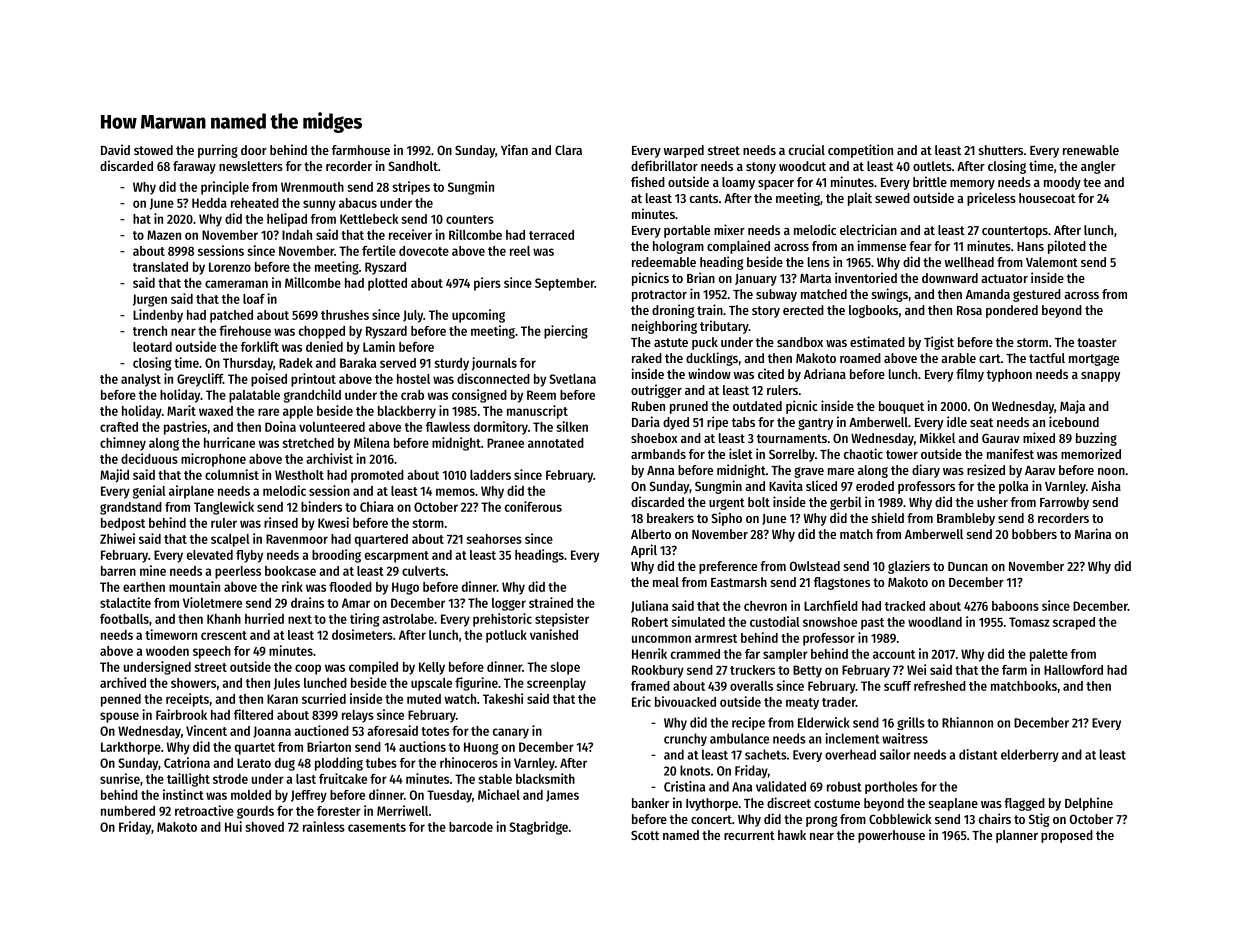 This screenshot has width=1233, height=952. I want to click on Zhiwei, so click(117, 538).
